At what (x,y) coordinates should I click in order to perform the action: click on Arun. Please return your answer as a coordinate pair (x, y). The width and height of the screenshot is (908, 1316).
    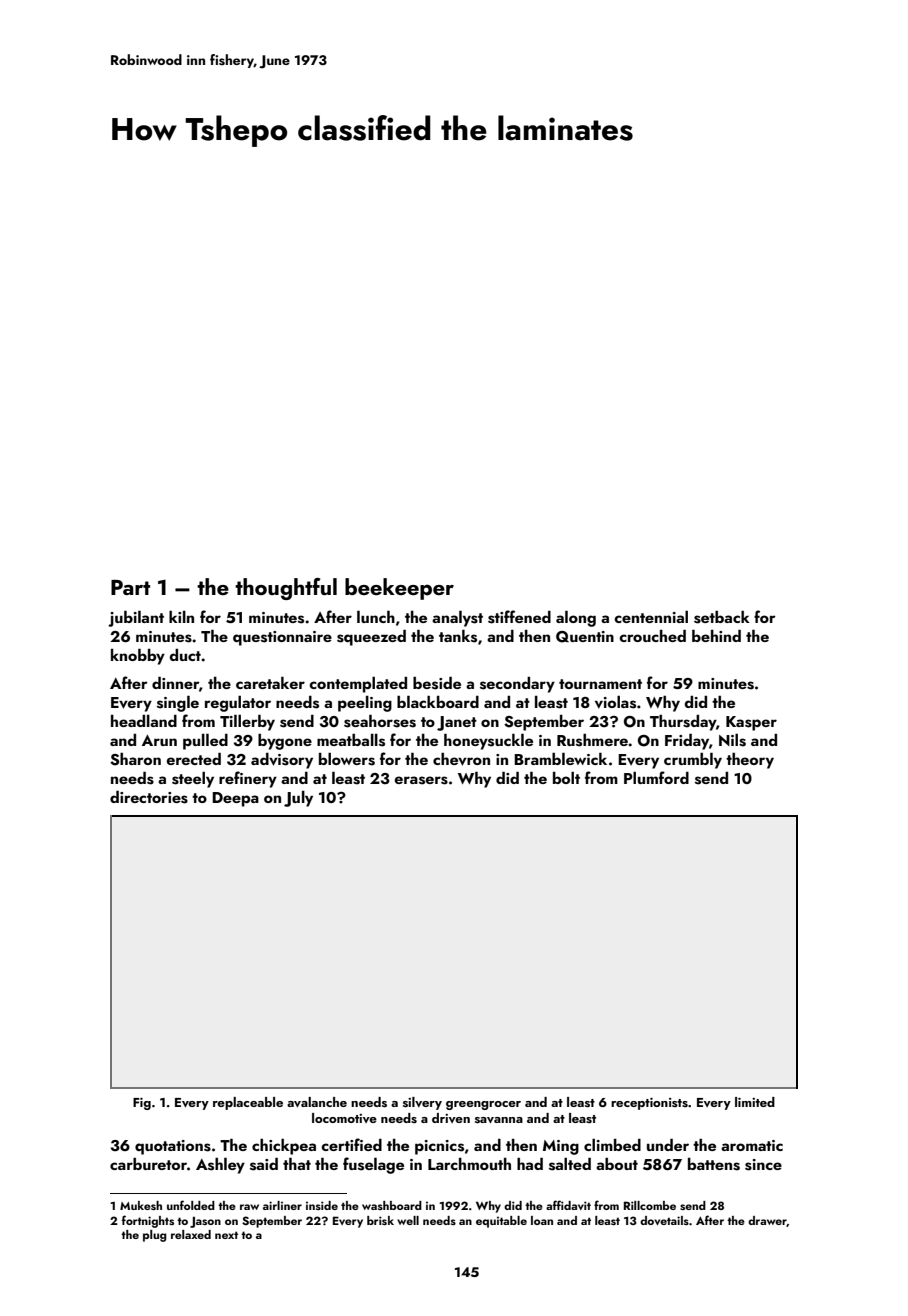
    Looking at the image, I should click on (159, 740).
